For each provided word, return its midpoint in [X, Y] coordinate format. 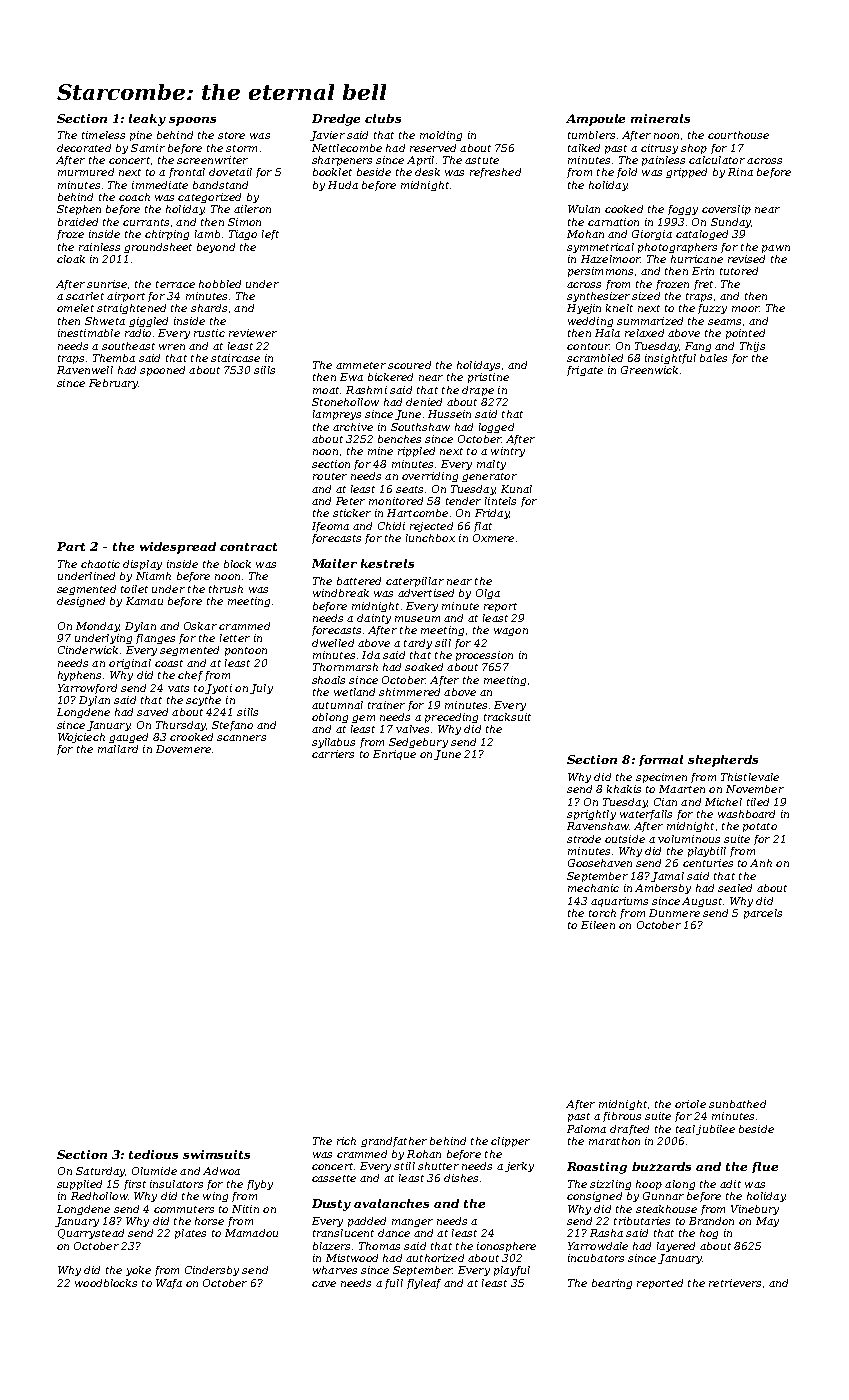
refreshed [495, 173]
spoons [192, 121]
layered [676, 1247]
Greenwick [649, 370]
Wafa [169, 1284]
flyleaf [424, 1284]
